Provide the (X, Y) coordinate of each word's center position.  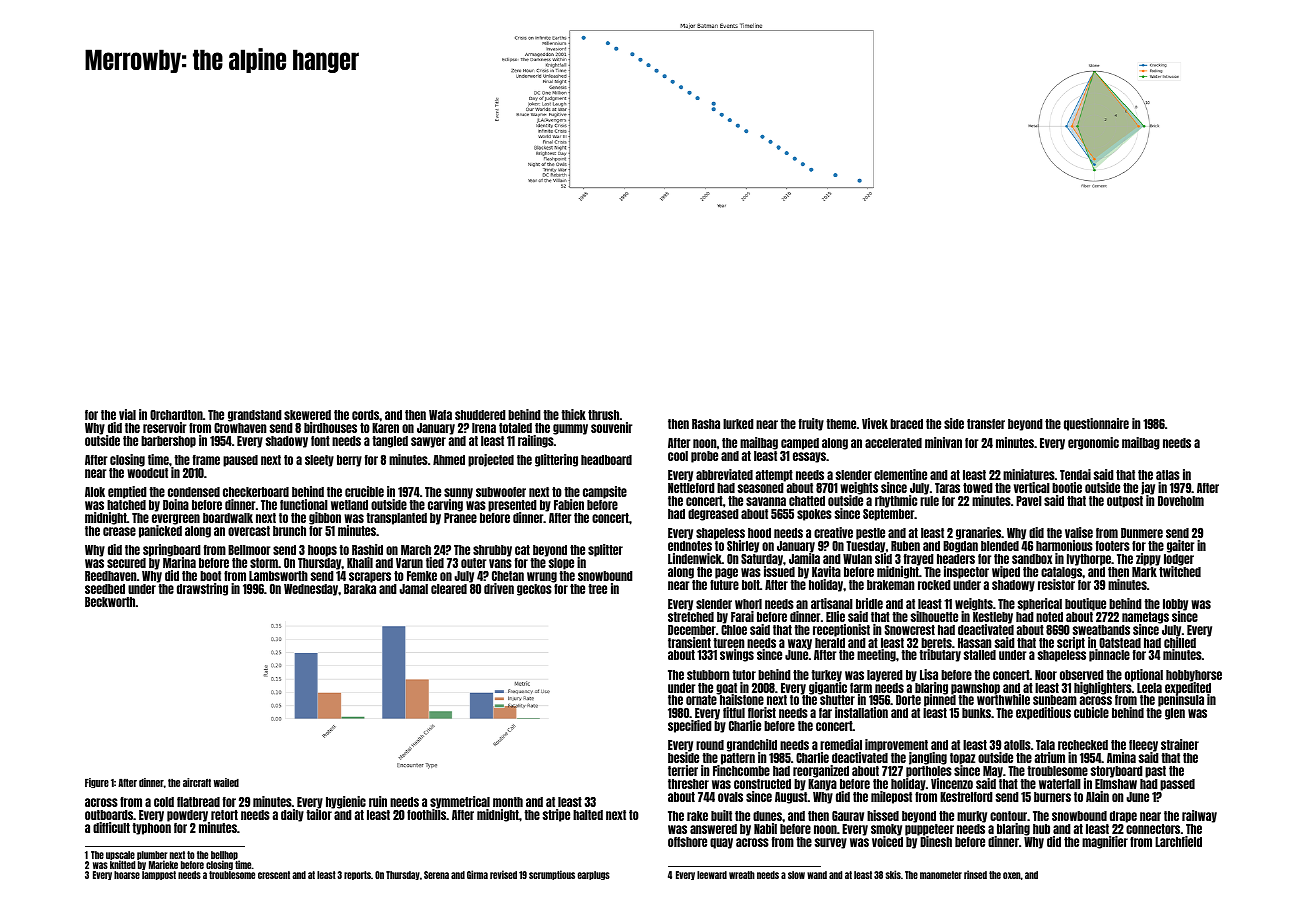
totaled (515, 428)
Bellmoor (249, 550)
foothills (426, 815)
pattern (738, 759)
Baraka (360, 589)
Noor (1046, 675)
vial (127, 414)
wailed (226, 782)
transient (689, 642)
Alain (1097, 796)
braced (906, 424)
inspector (966, 572)
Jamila (804, 558)
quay (721, 843)
